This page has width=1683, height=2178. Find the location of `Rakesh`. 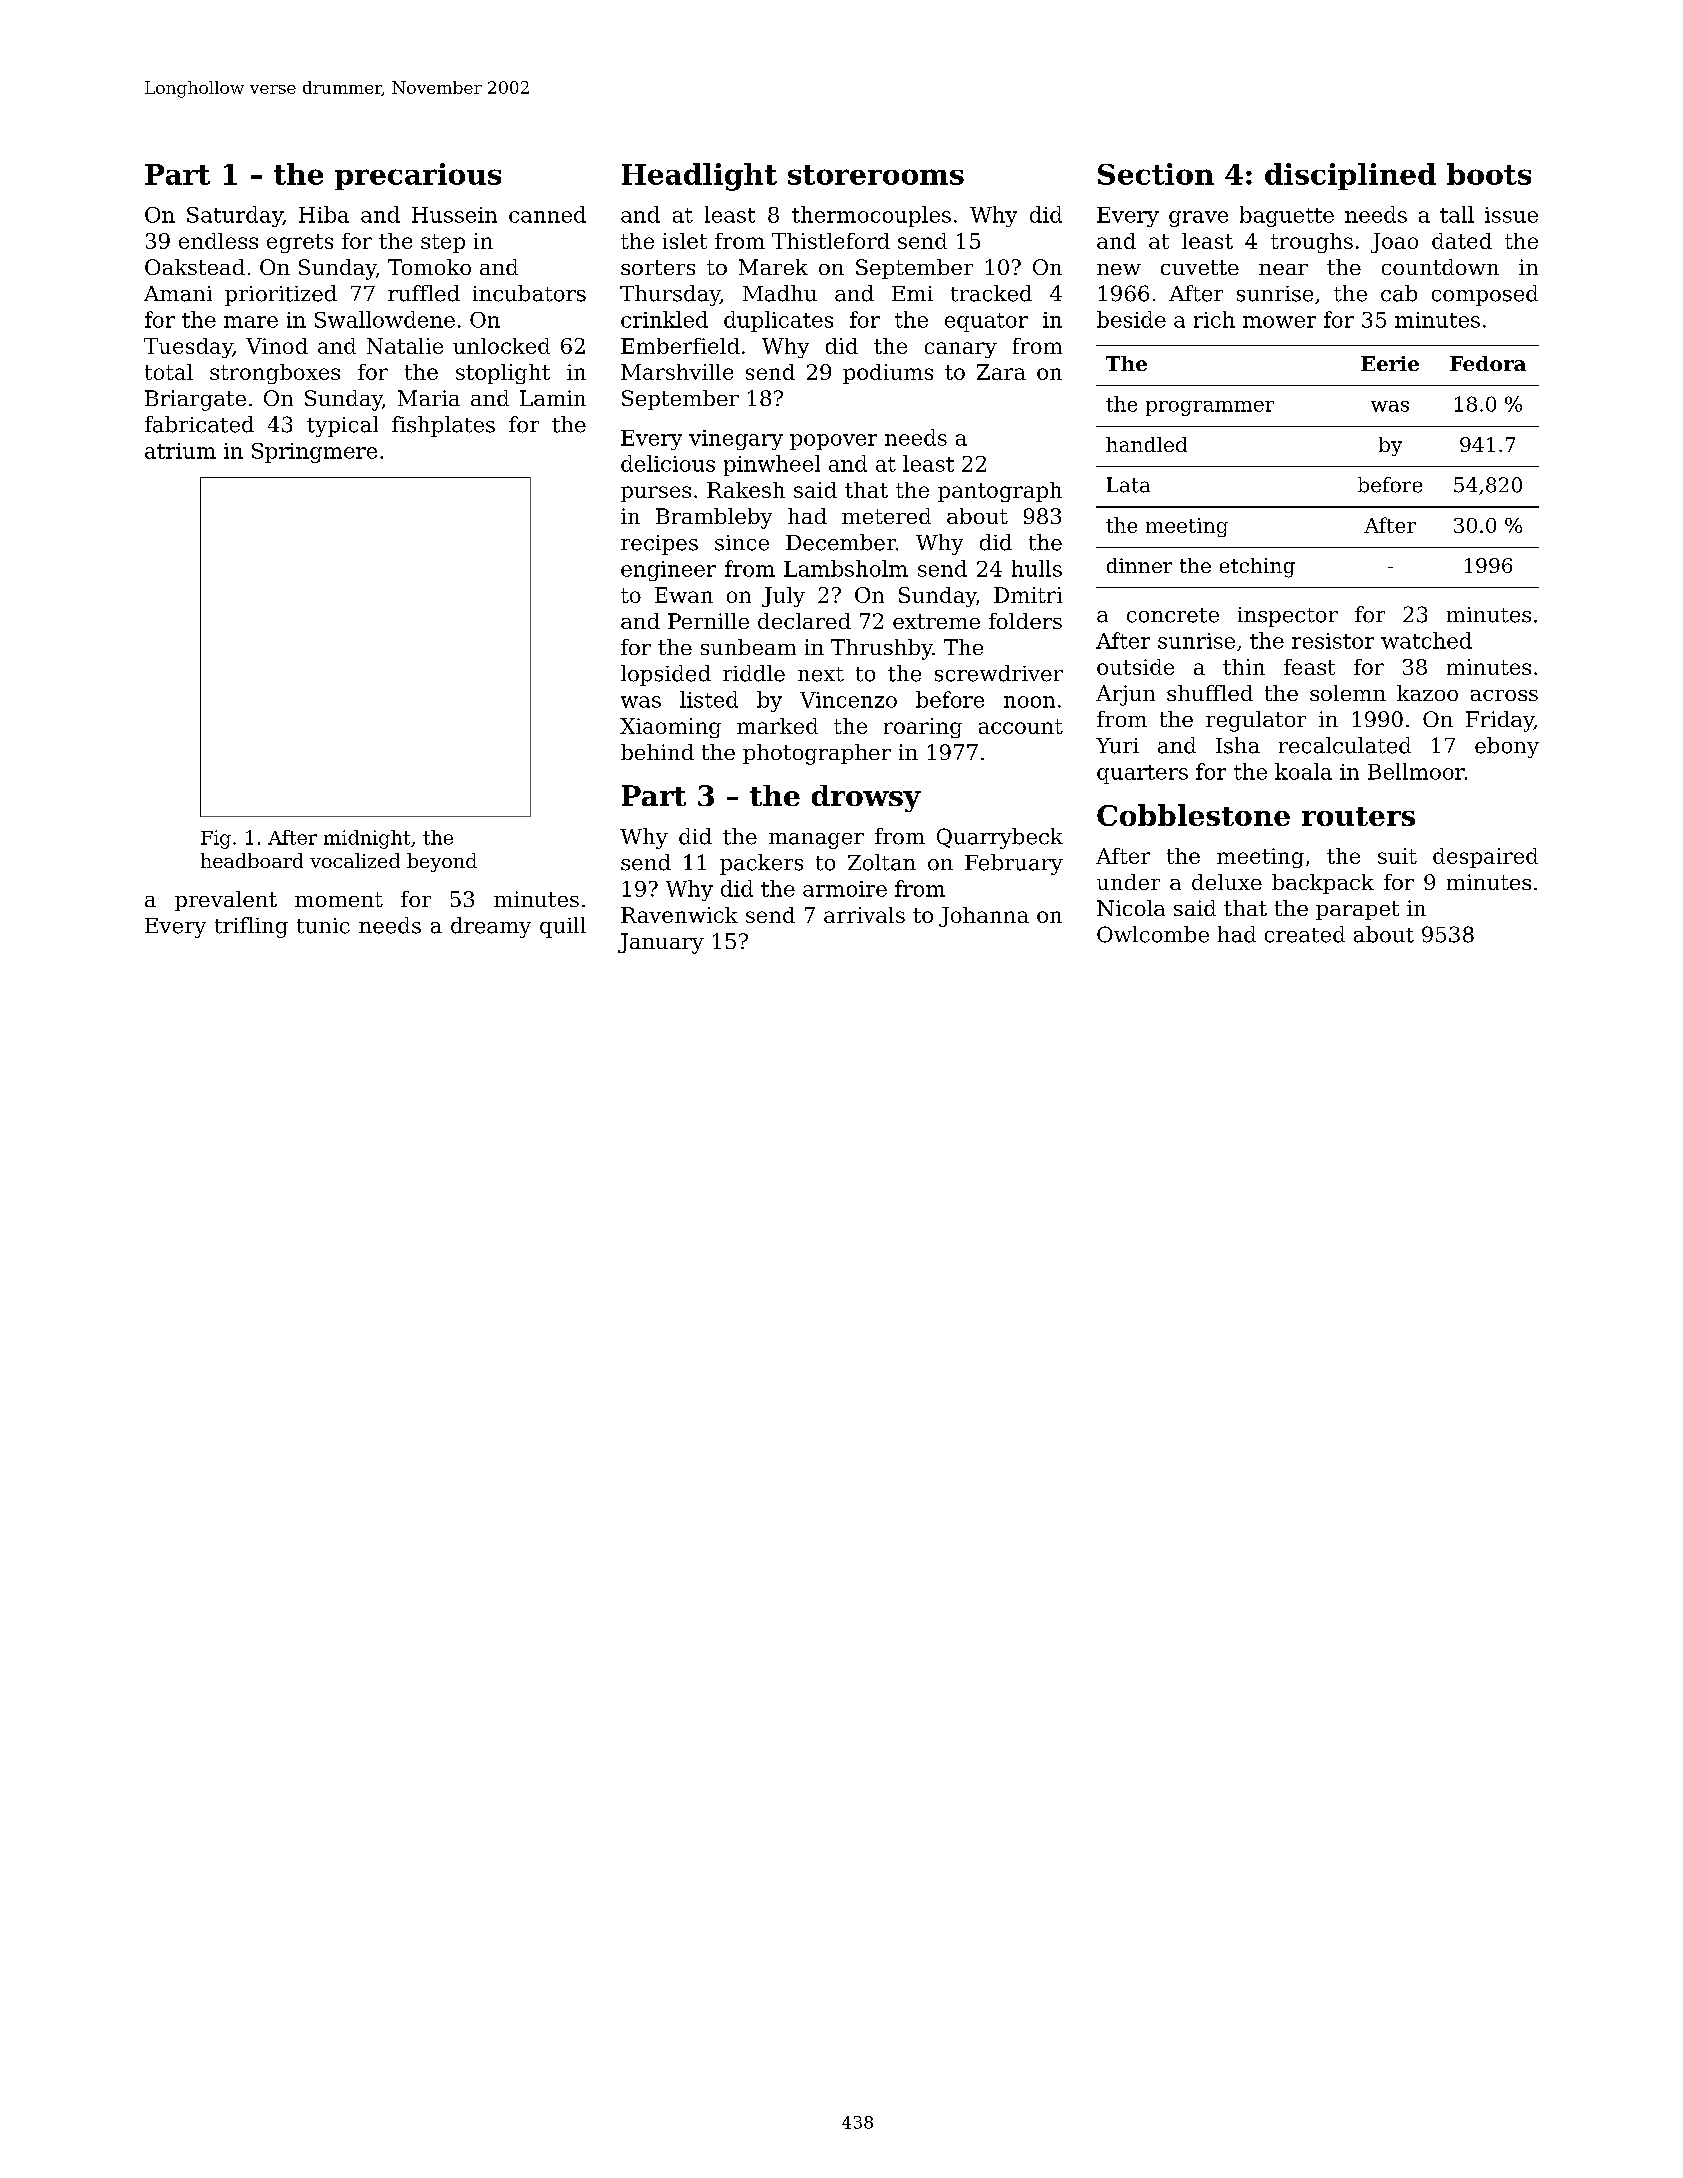

Rakesh is located at coordinates (746, 490).
